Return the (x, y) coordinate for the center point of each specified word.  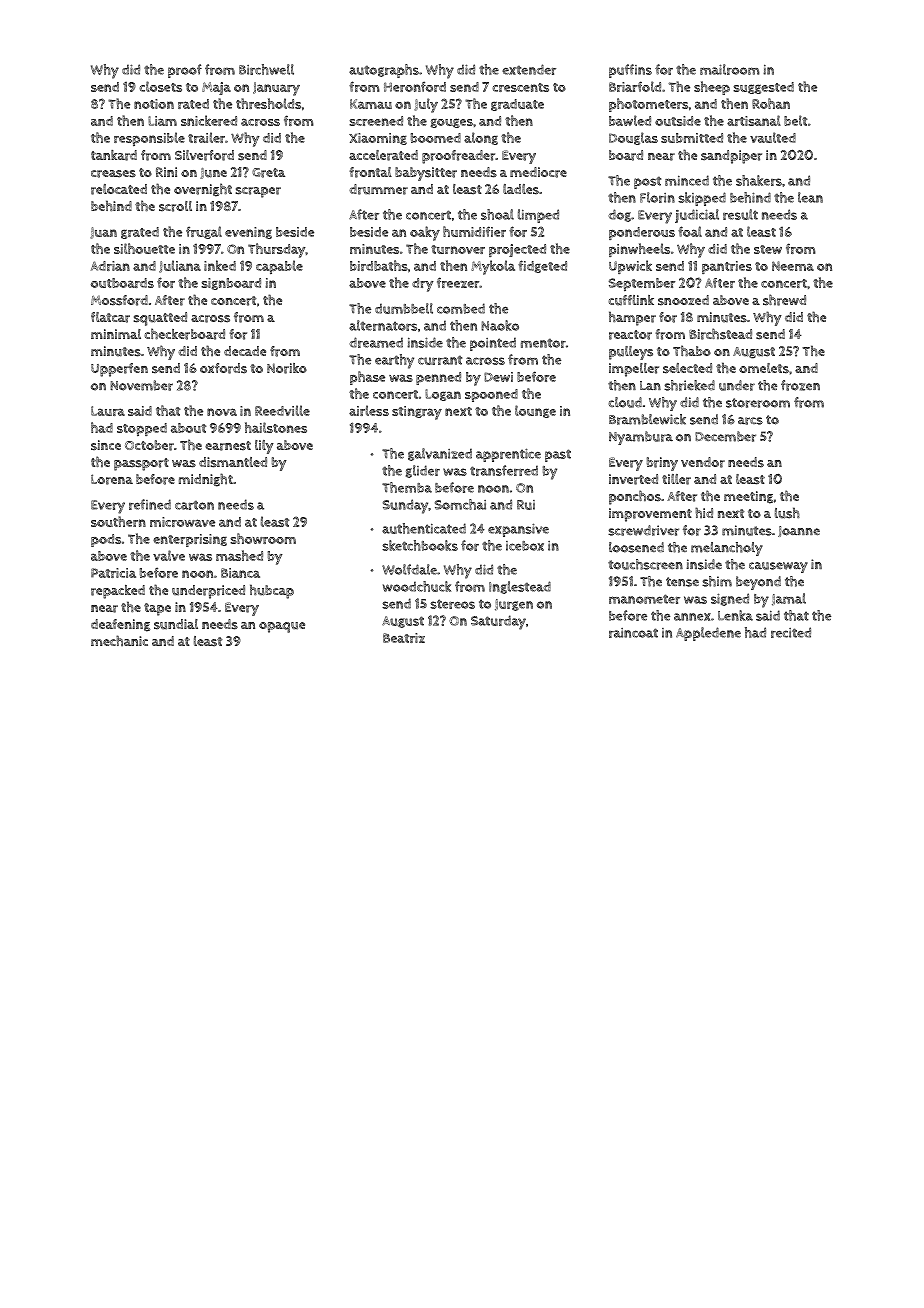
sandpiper (731, 157)
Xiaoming (378, 139)
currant (440, 360)
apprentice (508, 455)
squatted (160, 319)
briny (662, 464)
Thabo (692, 351)
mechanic (119, 641)
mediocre (538, 172)
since (106, 445)
